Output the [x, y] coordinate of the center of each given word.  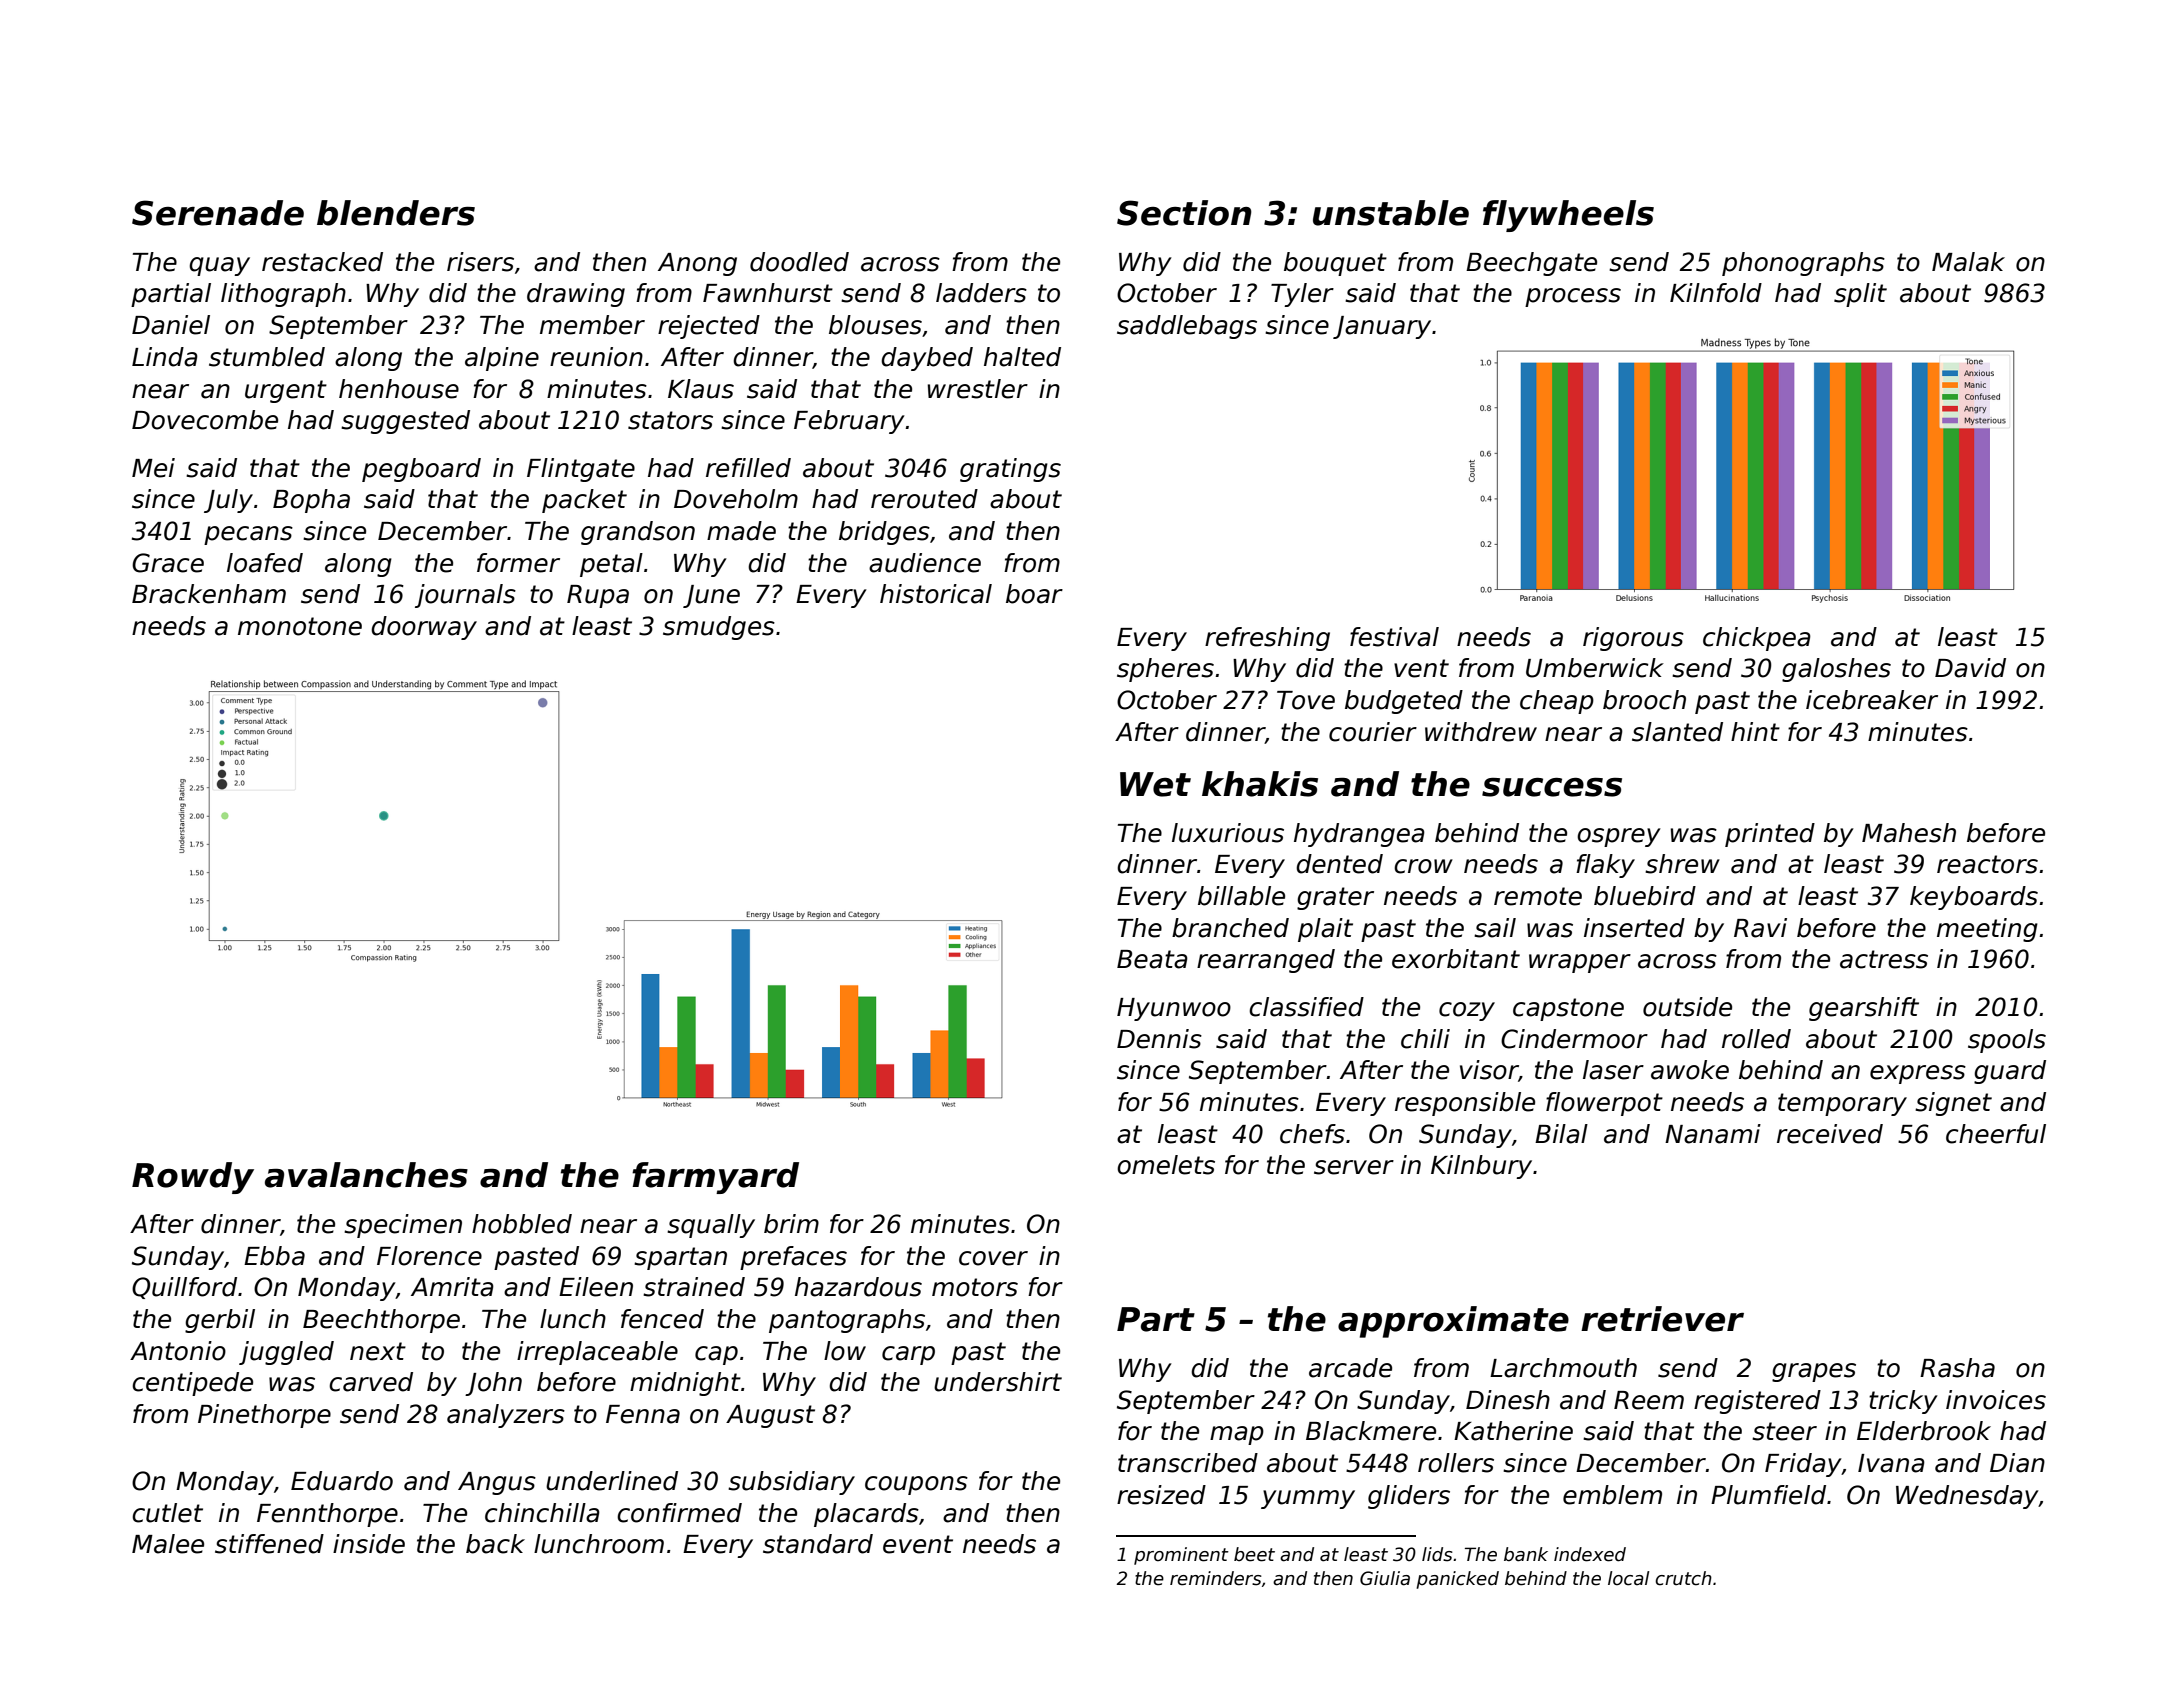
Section [1184, 213]
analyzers [506, 1416]
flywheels [1568, 216]
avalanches [366, 1175]
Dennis [1159, 1039]
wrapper [1580, 963]
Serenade [218, 213]
